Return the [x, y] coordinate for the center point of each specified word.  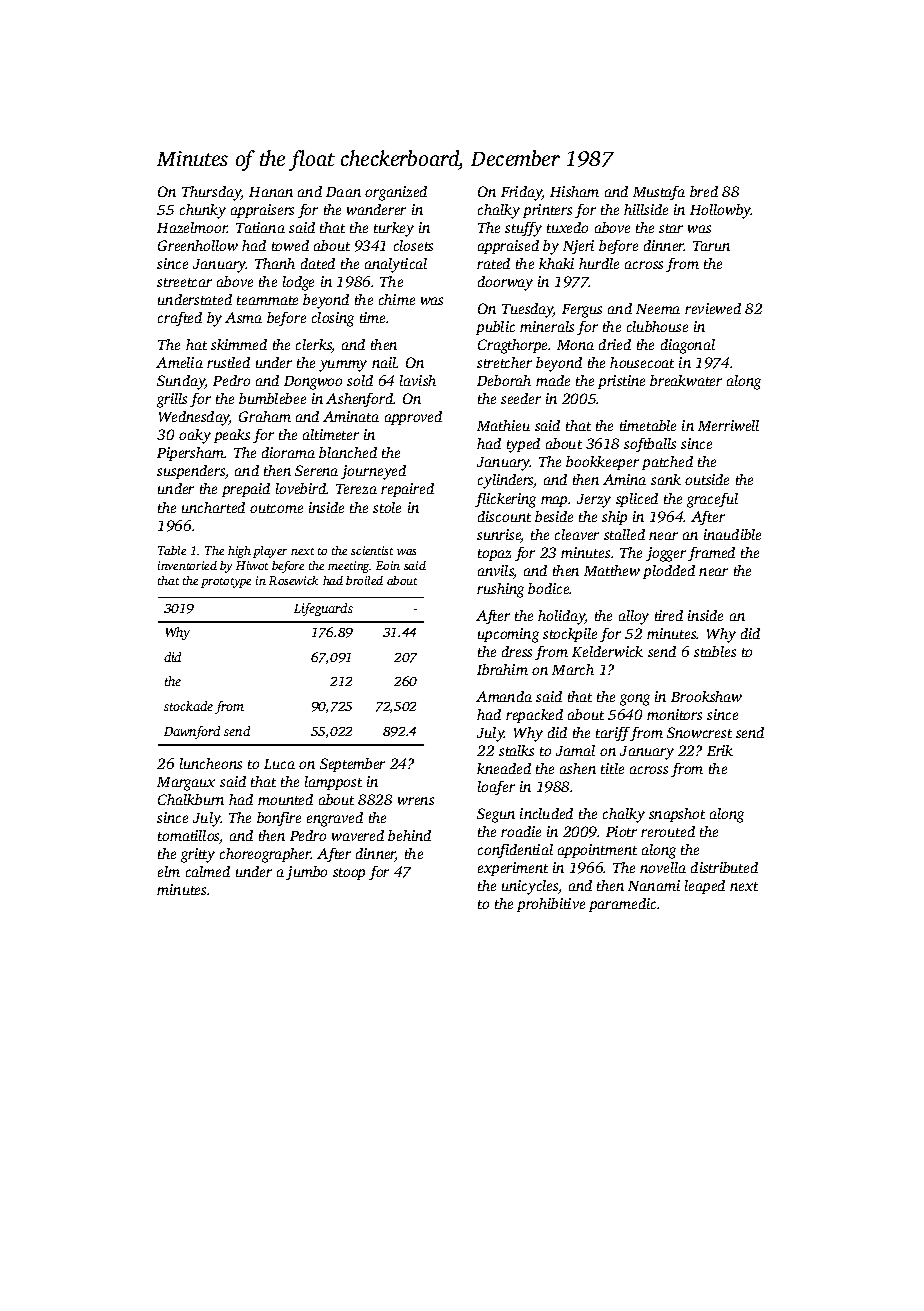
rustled [228, 362]
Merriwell [728, 425]
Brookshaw [706, 696]
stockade [188, 706]
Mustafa [659, 193]
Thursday [211, 193]
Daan [343, 192]
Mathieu [503, 425]
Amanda [504, 696]
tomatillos [189, 837]
